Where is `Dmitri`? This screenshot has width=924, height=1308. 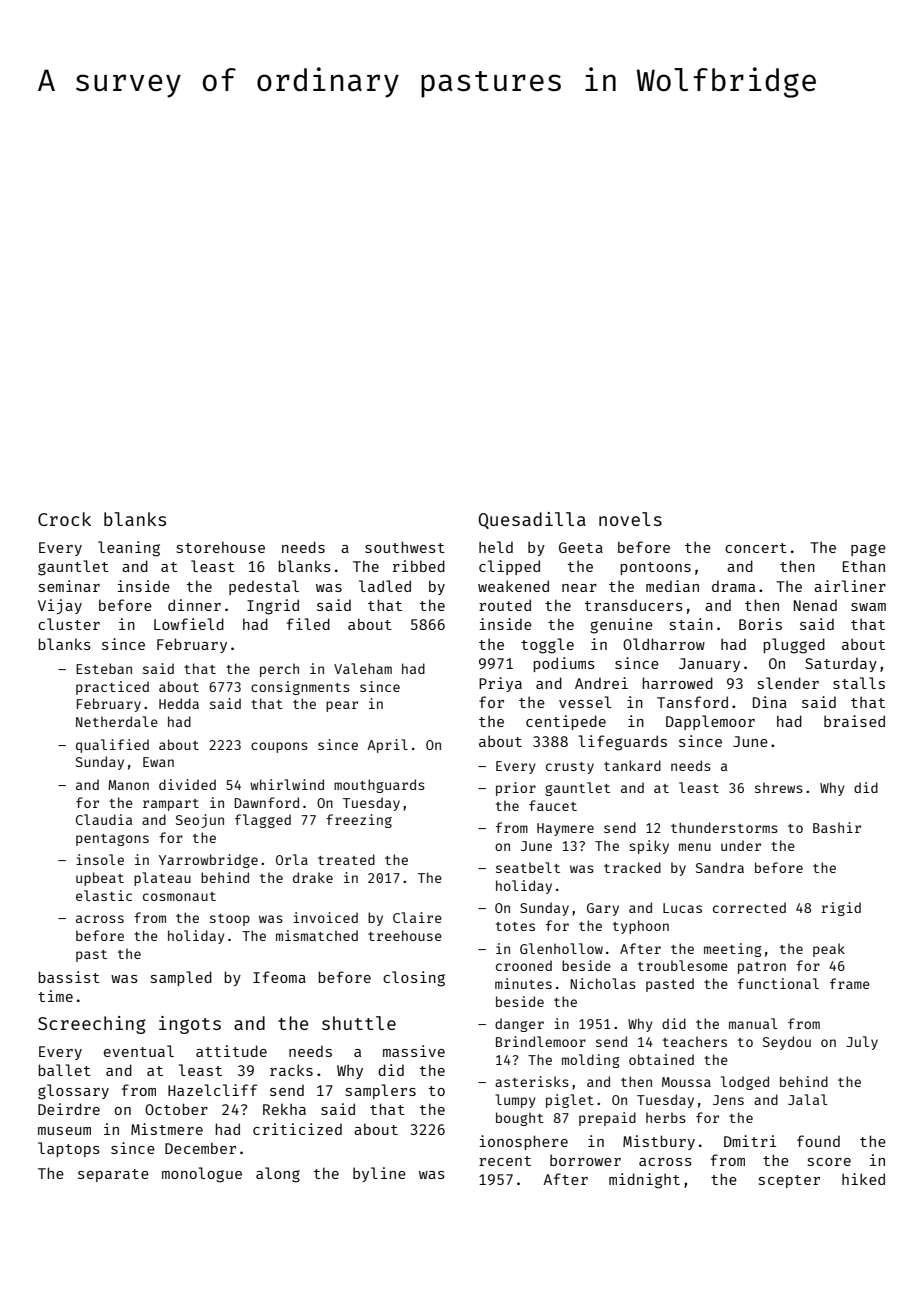
Dmitri is located at coordinates (750, 1141).
